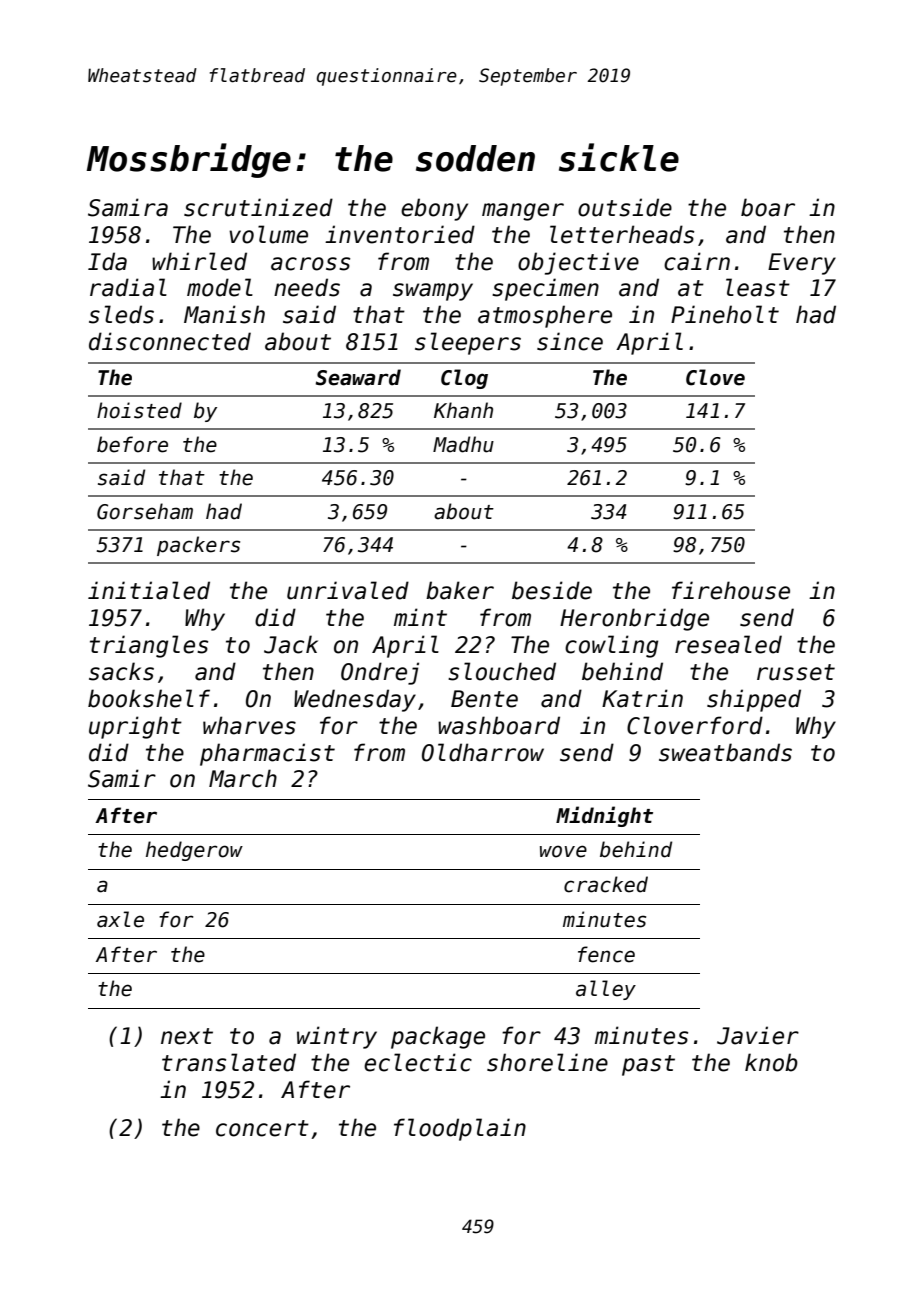 This image has height=1311, width=924. I want to click on Gorseham, so click(145, 511).
